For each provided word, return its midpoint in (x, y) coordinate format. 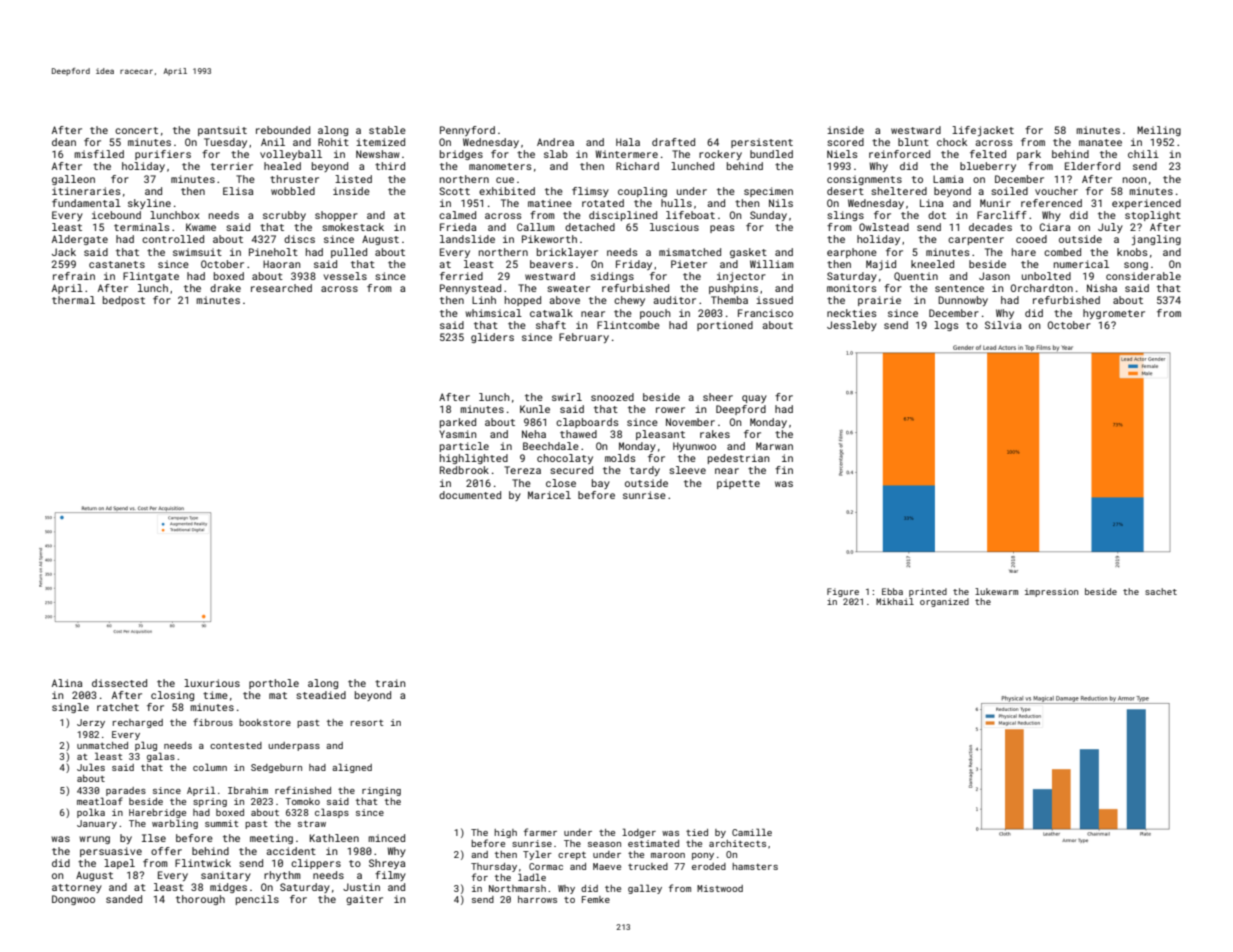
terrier (232, 166)
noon (1134, 180)
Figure (843, 592)
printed (928, 592)
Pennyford (467, 131)
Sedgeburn (276, 768)
